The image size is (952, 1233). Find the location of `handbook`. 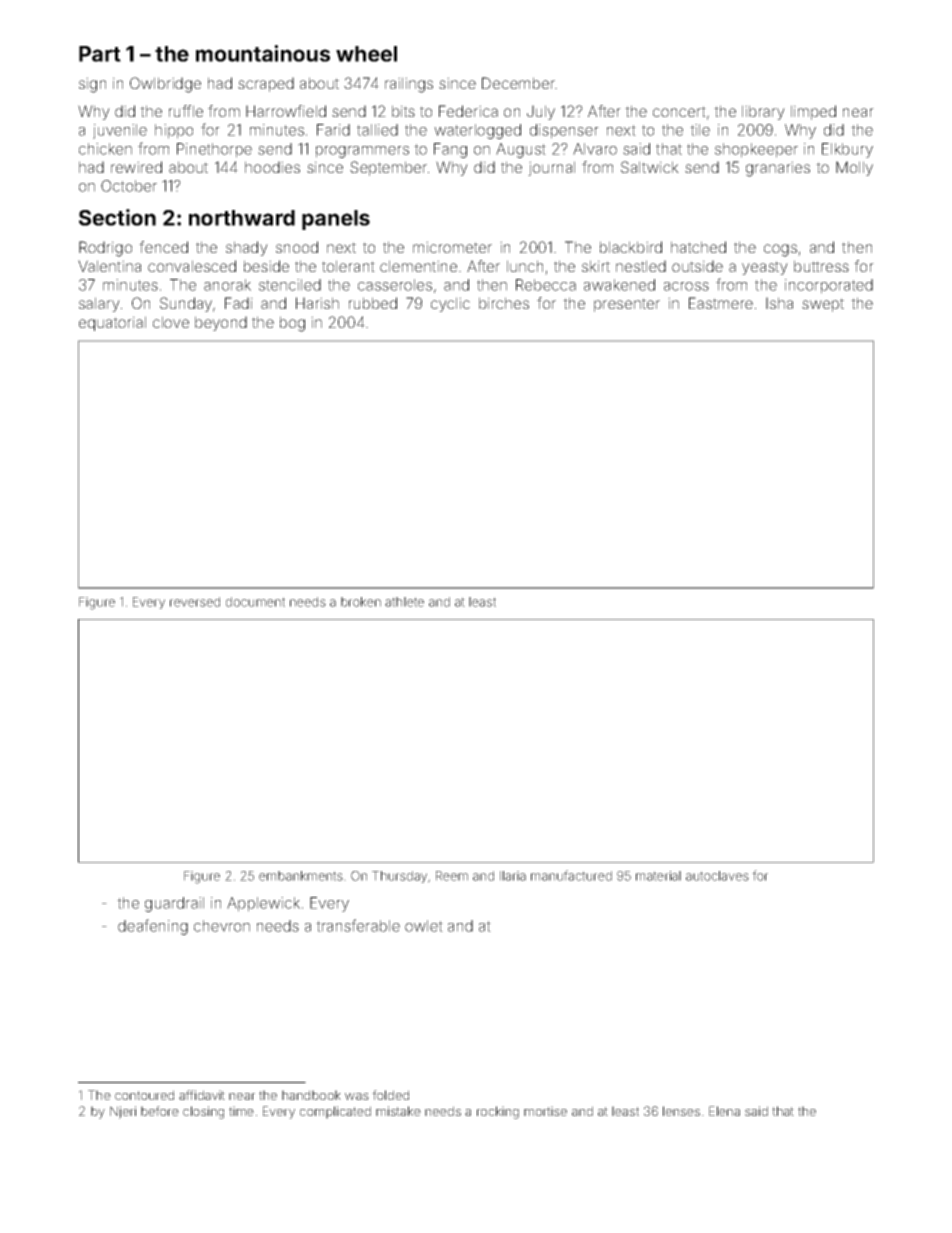

handbook is located at coordinates (311, 1095).
